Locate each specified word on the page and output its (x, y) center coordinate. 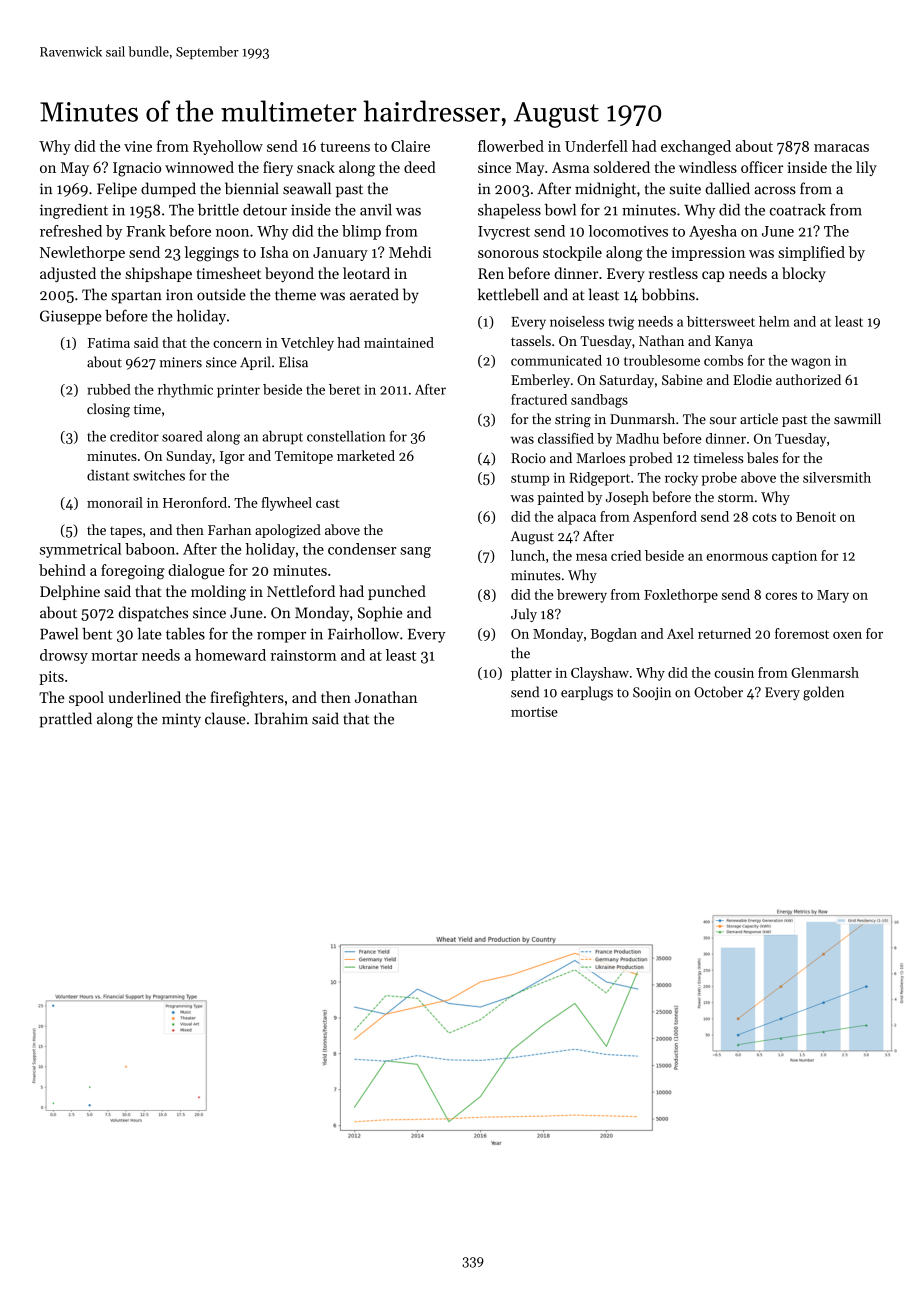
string (573, 421)
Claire (410, 146)
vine (138, 146)
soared (182, 436)
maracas (841, 148)
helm (774, 321)
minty (181, 720)
